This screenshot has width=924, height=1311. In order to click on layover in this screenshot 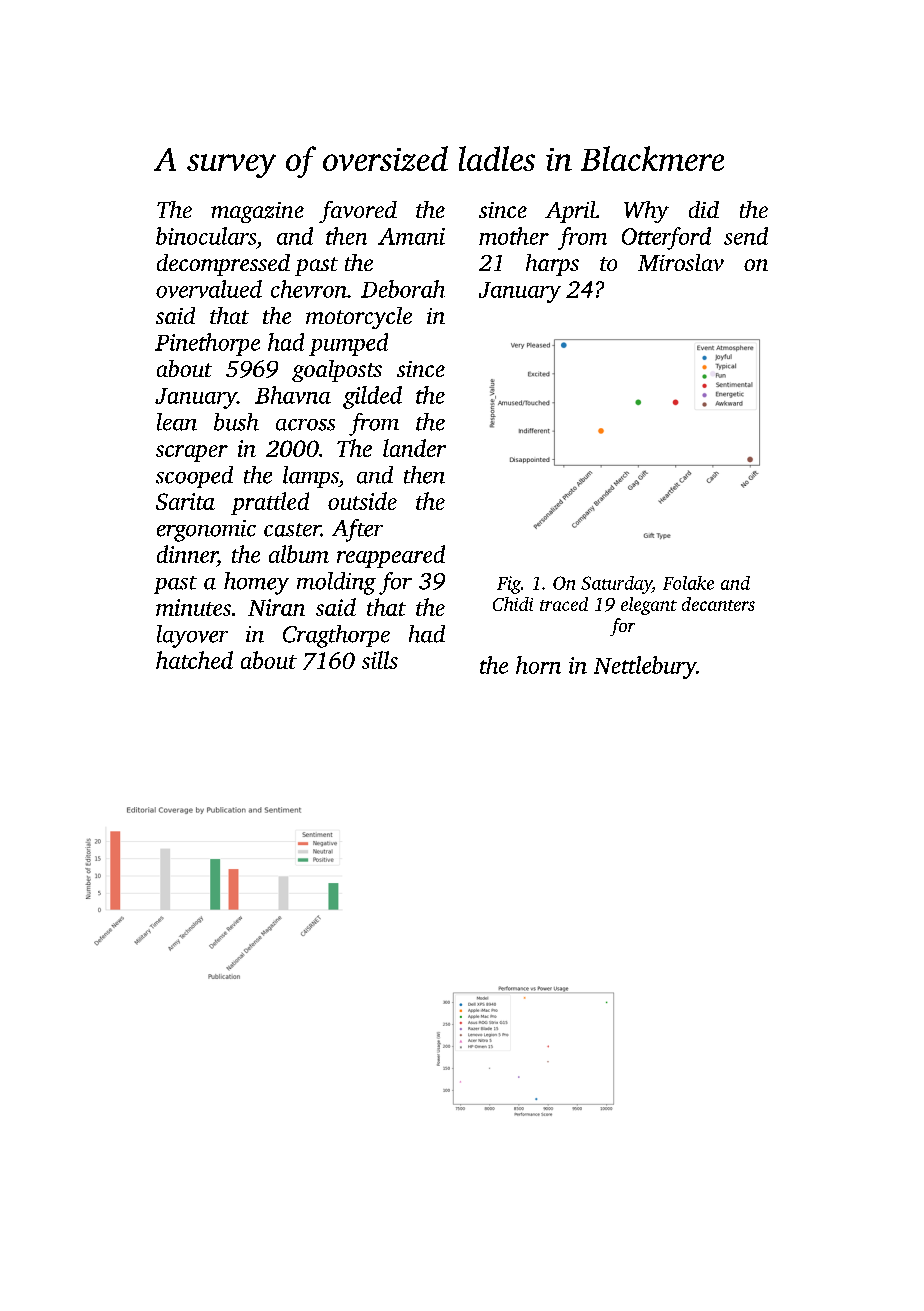, I will do `click(192, 636)`.
